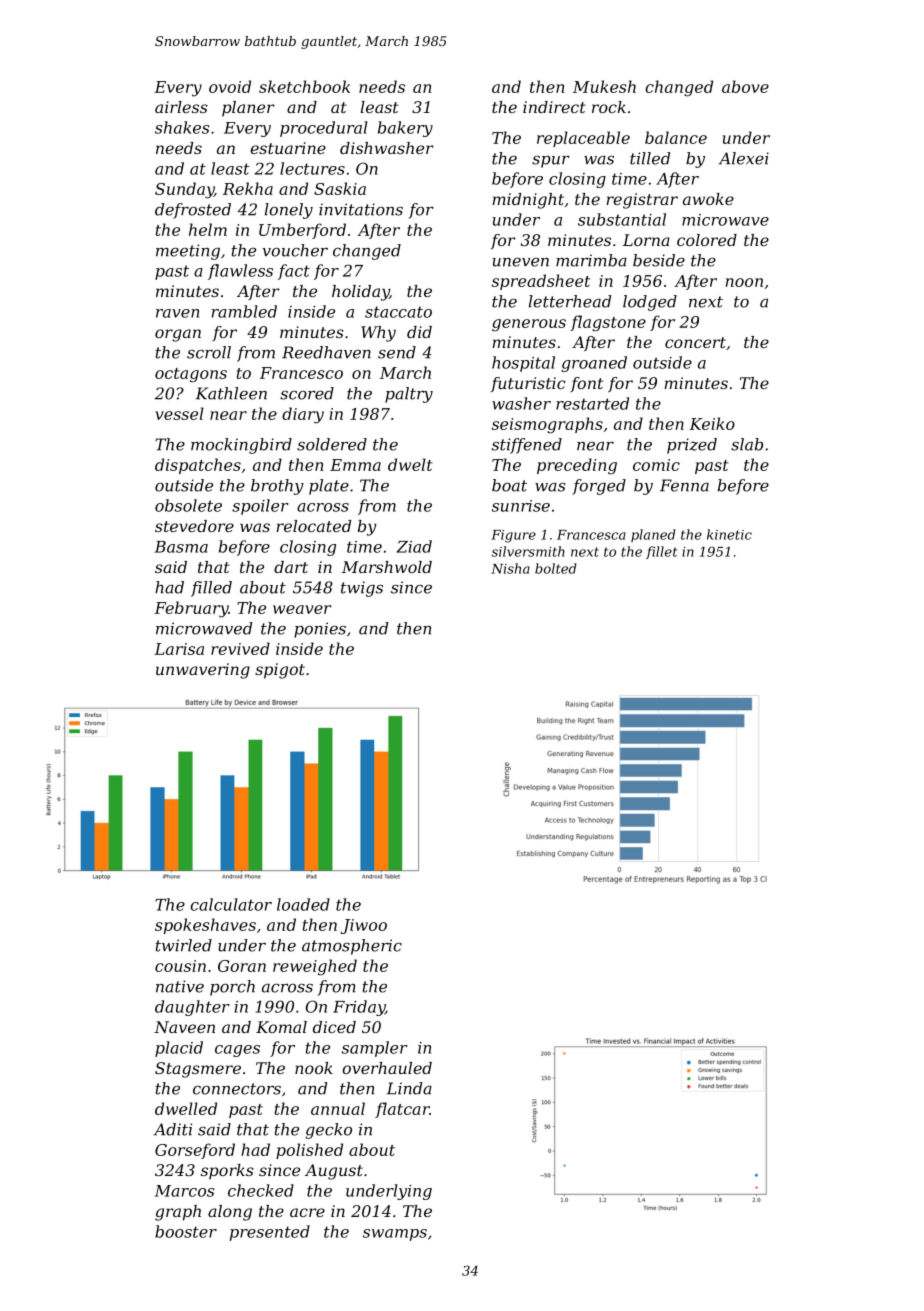 The height and width of the screenshot is (1311, 924). I want to click on presented, so click(270, 1233).
